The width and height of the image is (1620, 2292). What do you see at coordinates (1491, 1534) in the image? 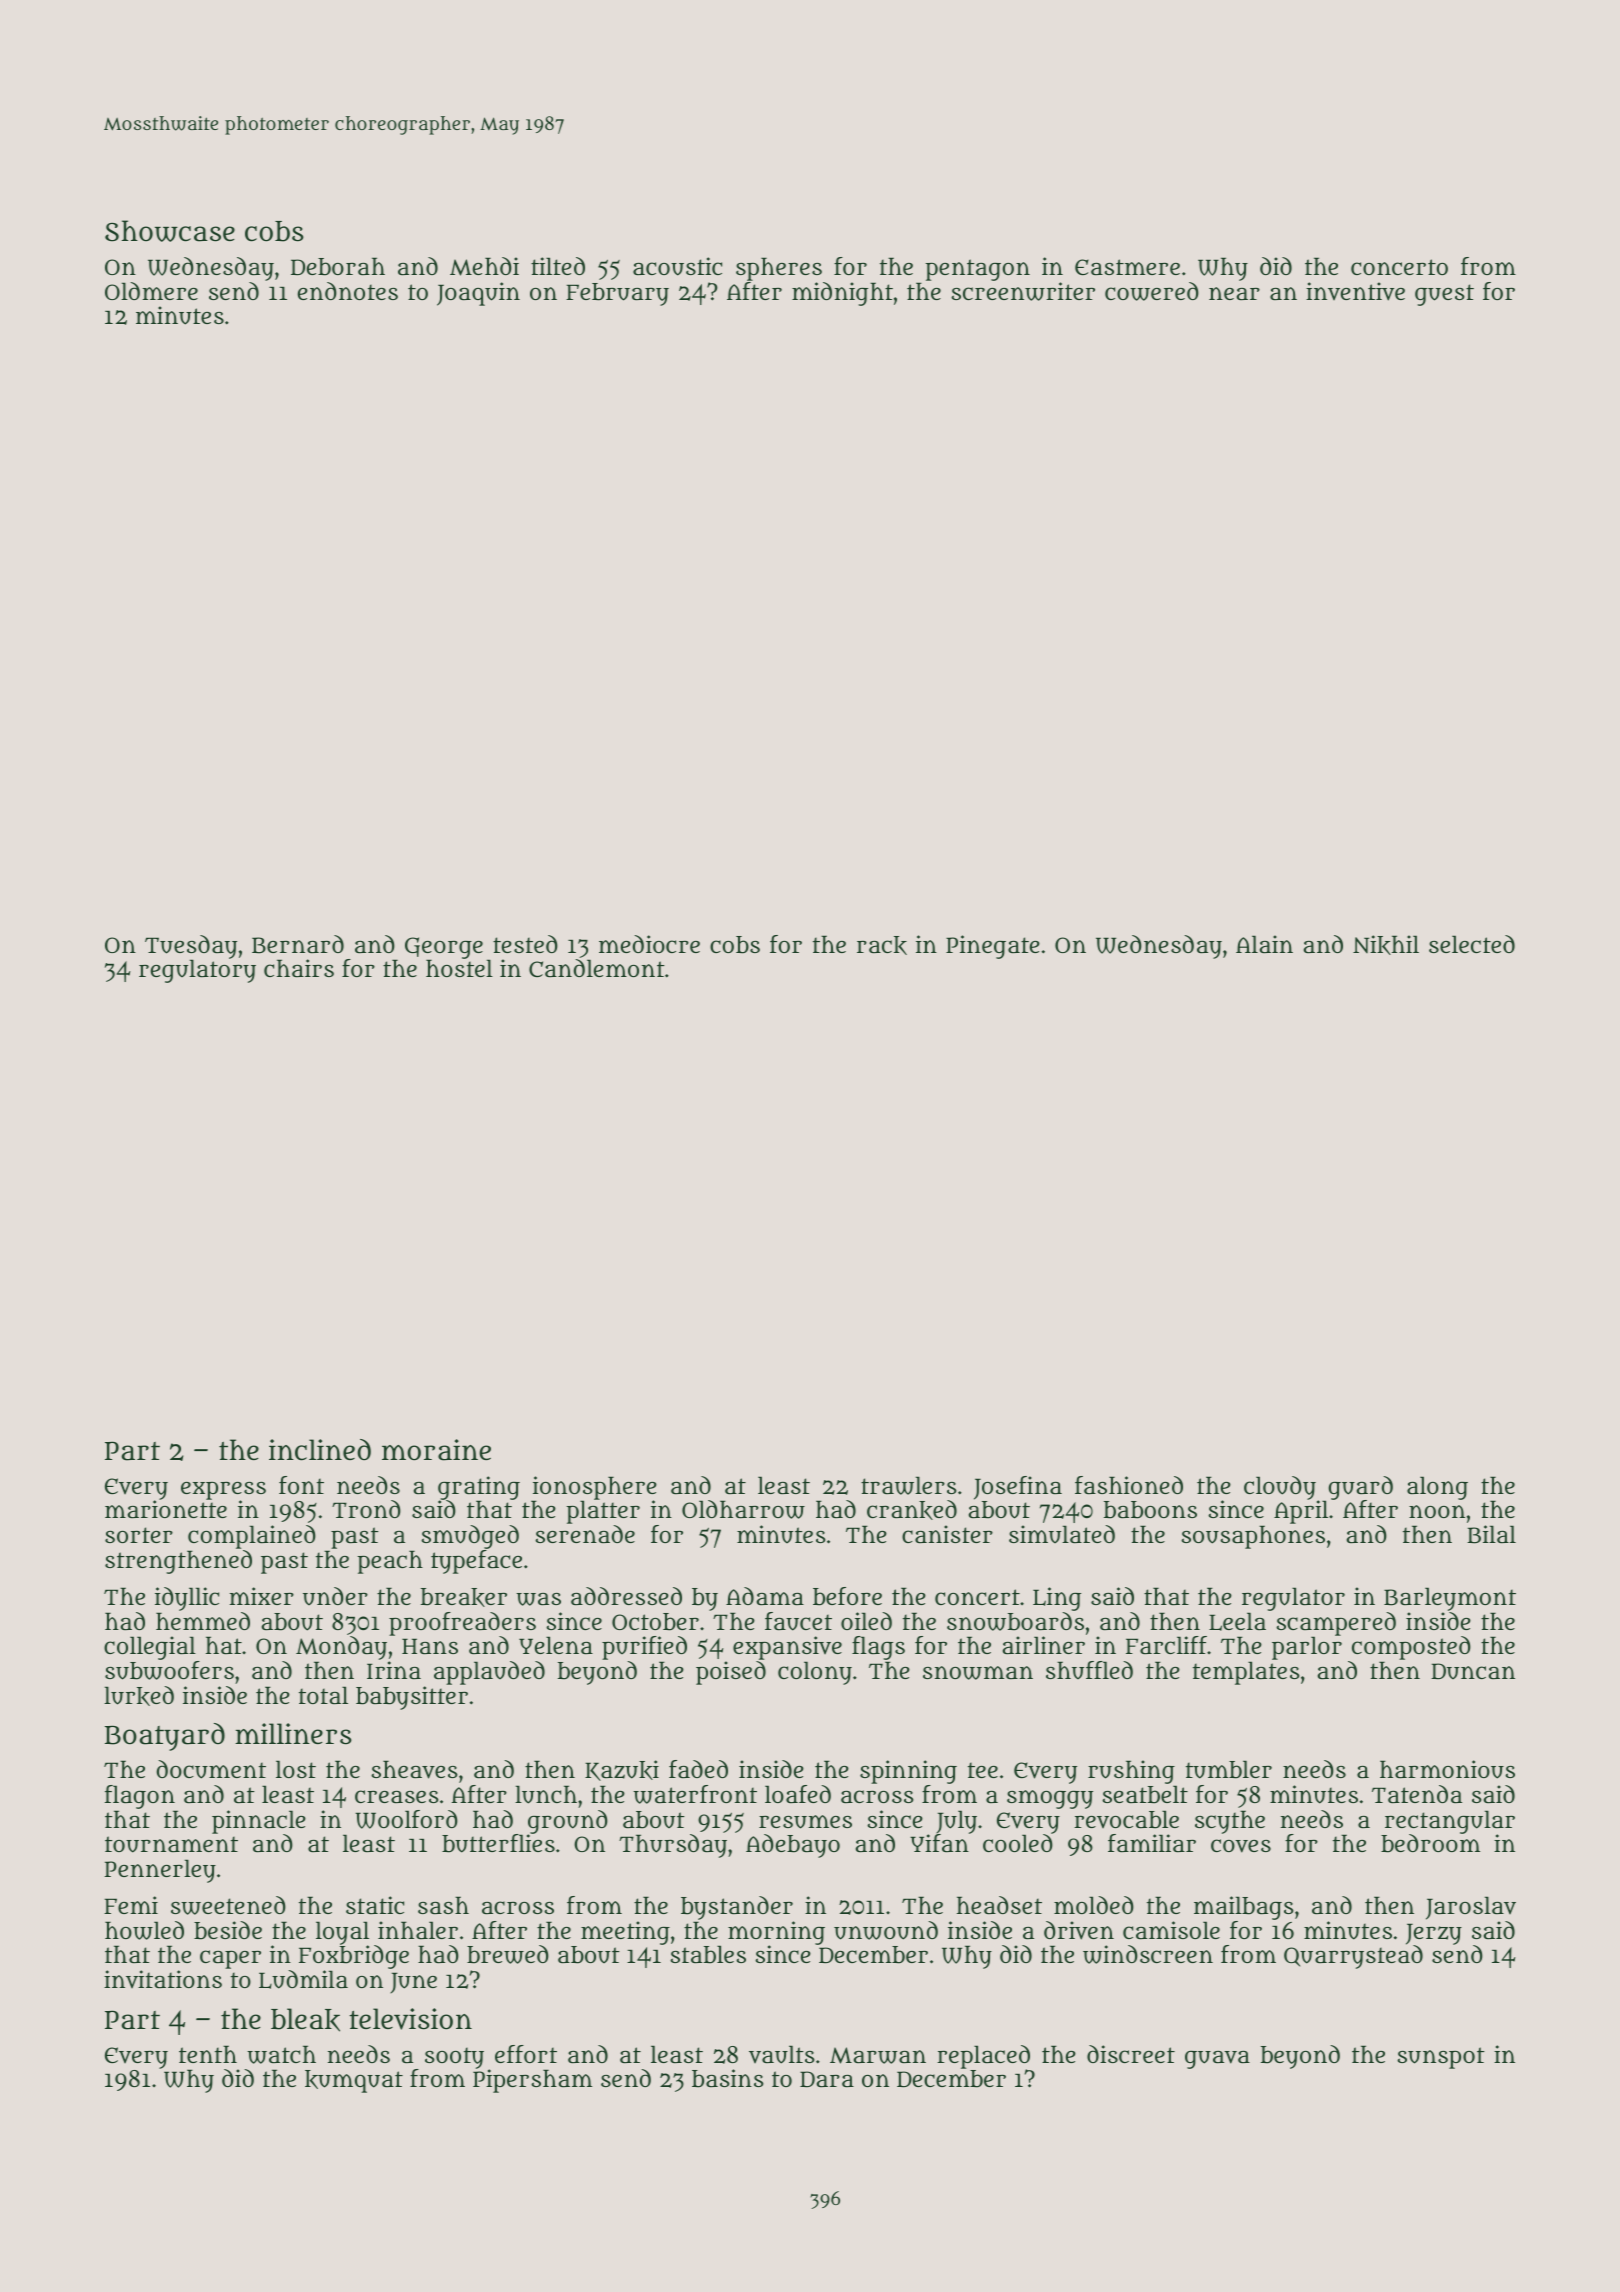
I see `Bilal` at bounding box center [1491, 1534].
